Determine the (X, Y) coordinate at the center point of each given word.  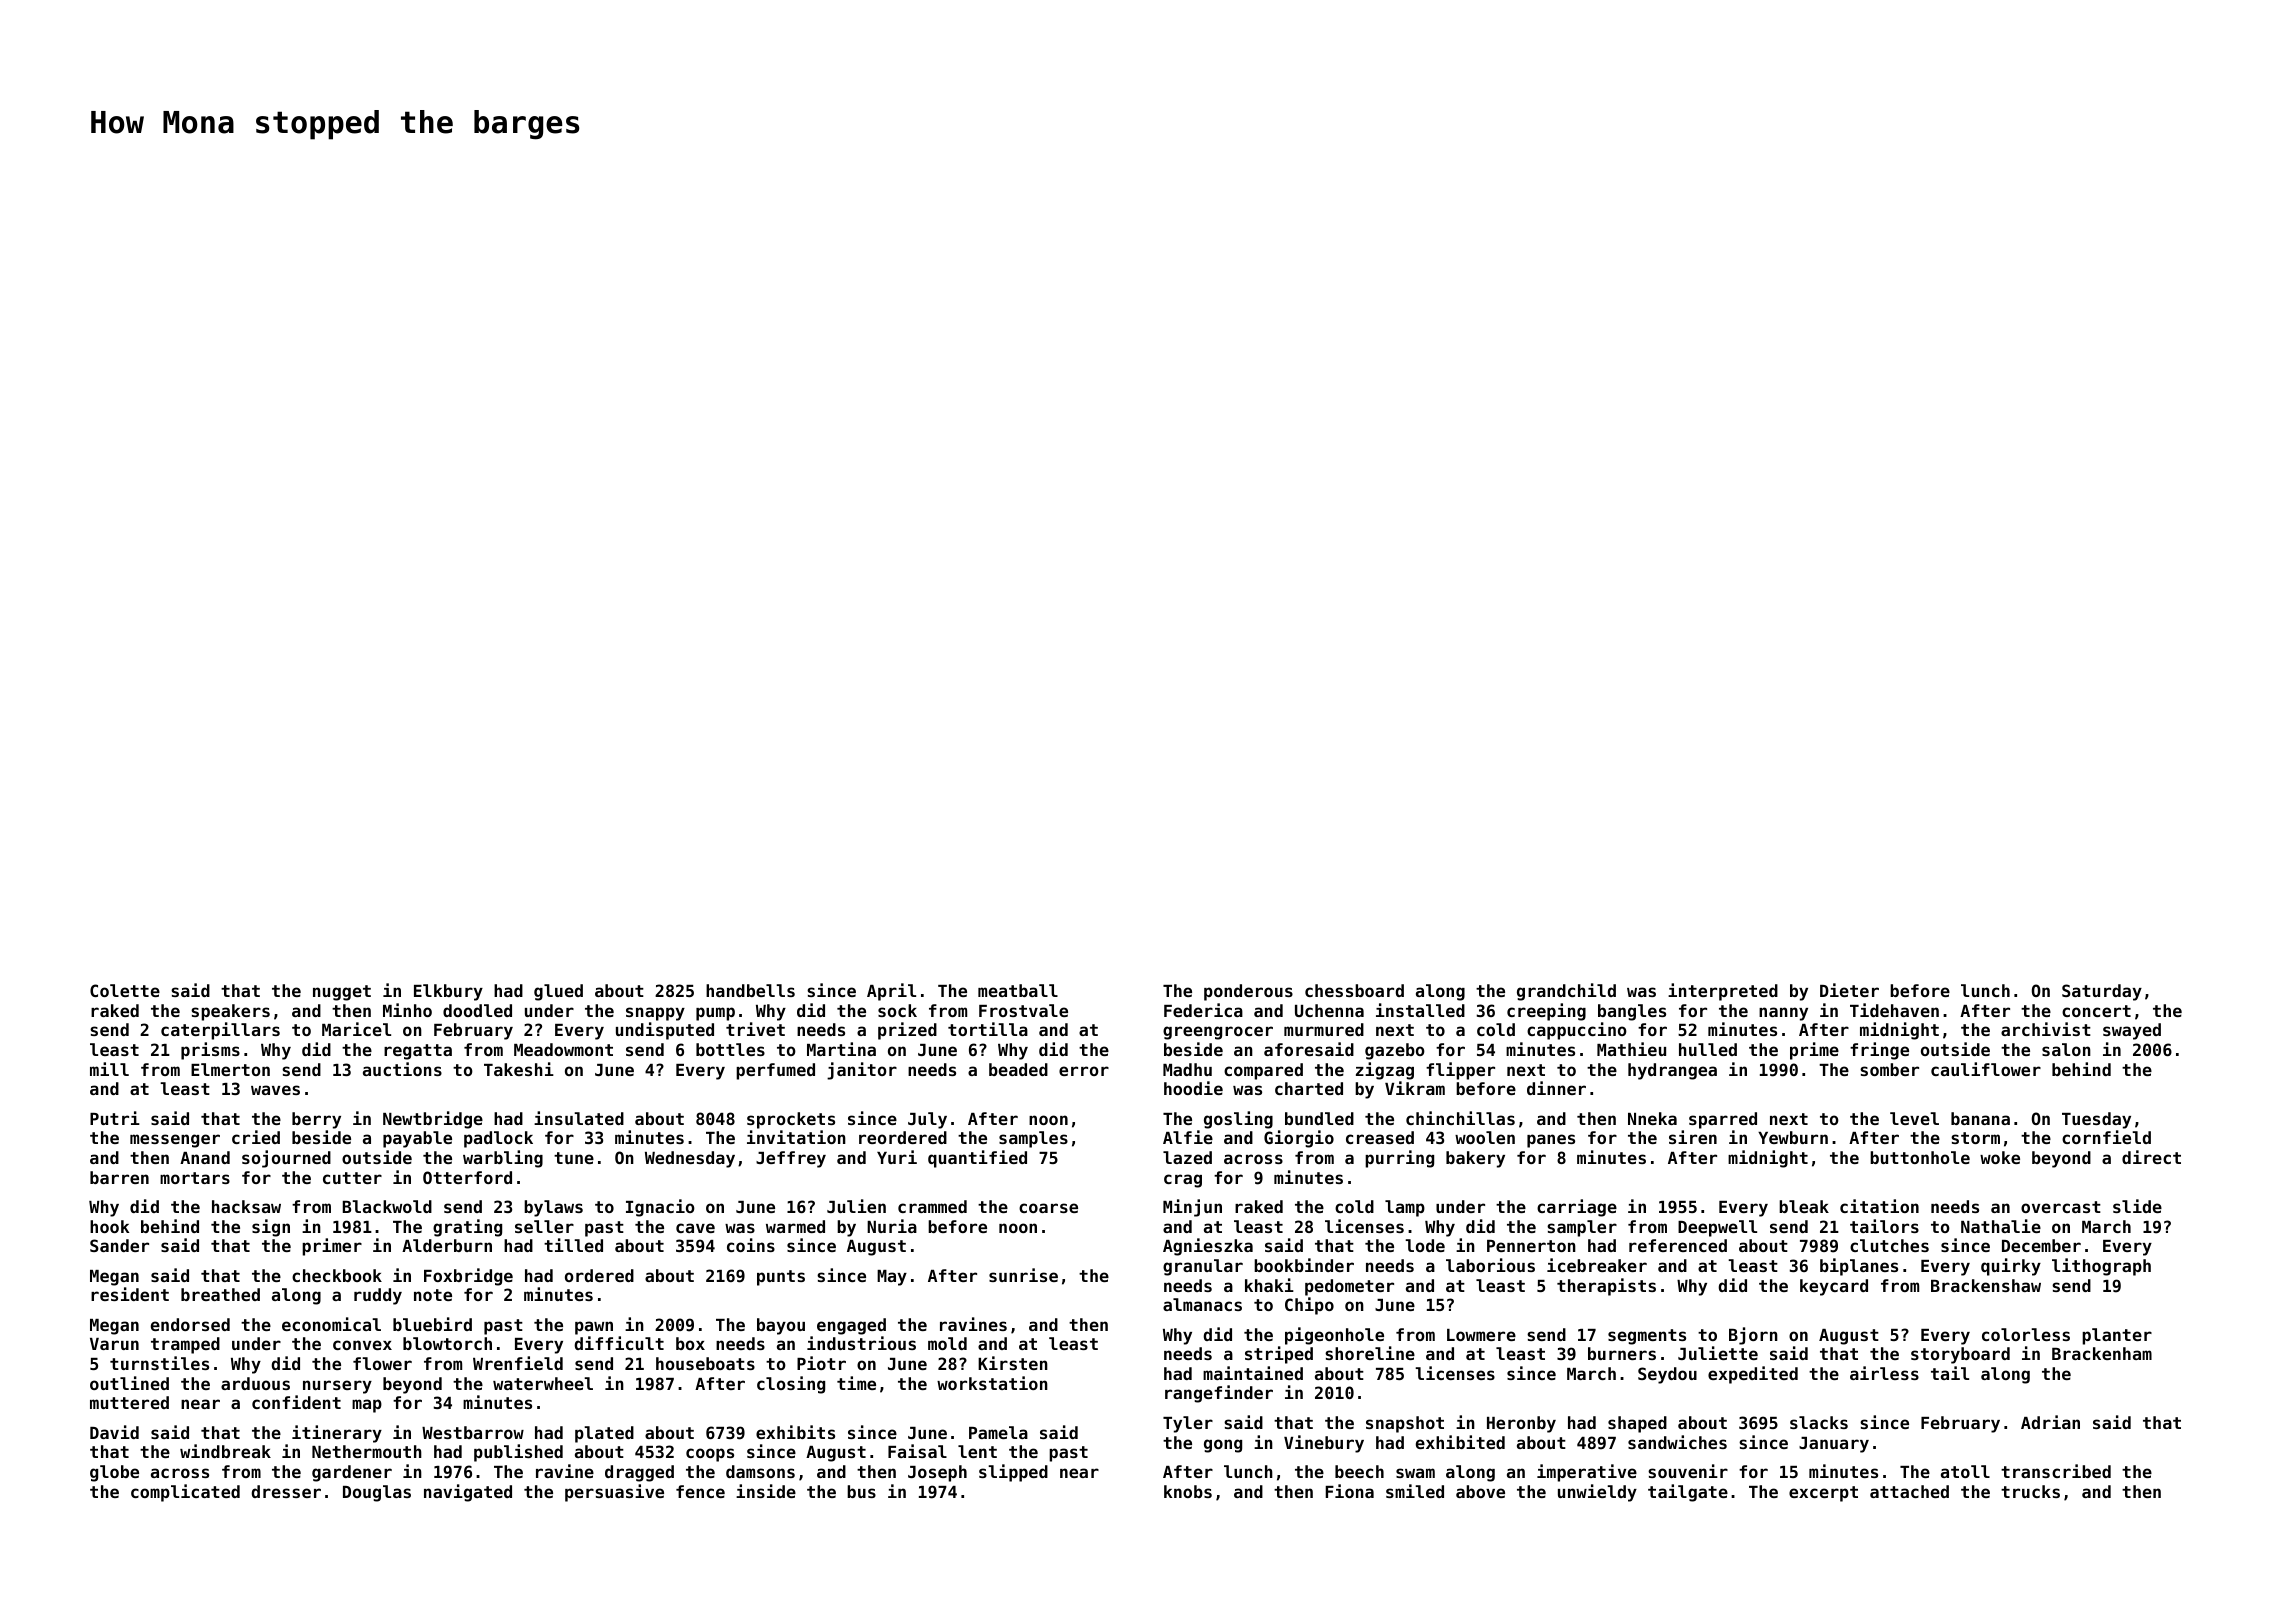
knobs (1188, 1491)
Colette (125, 990)
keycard (1834, 1287)
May (892, 1278)
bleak (1804, 1206)
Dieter (1849, 990)
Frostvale (1023, 1010)
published (518, 1453)
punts (781, 1278)
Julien (856, 1206)
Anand (205, 1157)
